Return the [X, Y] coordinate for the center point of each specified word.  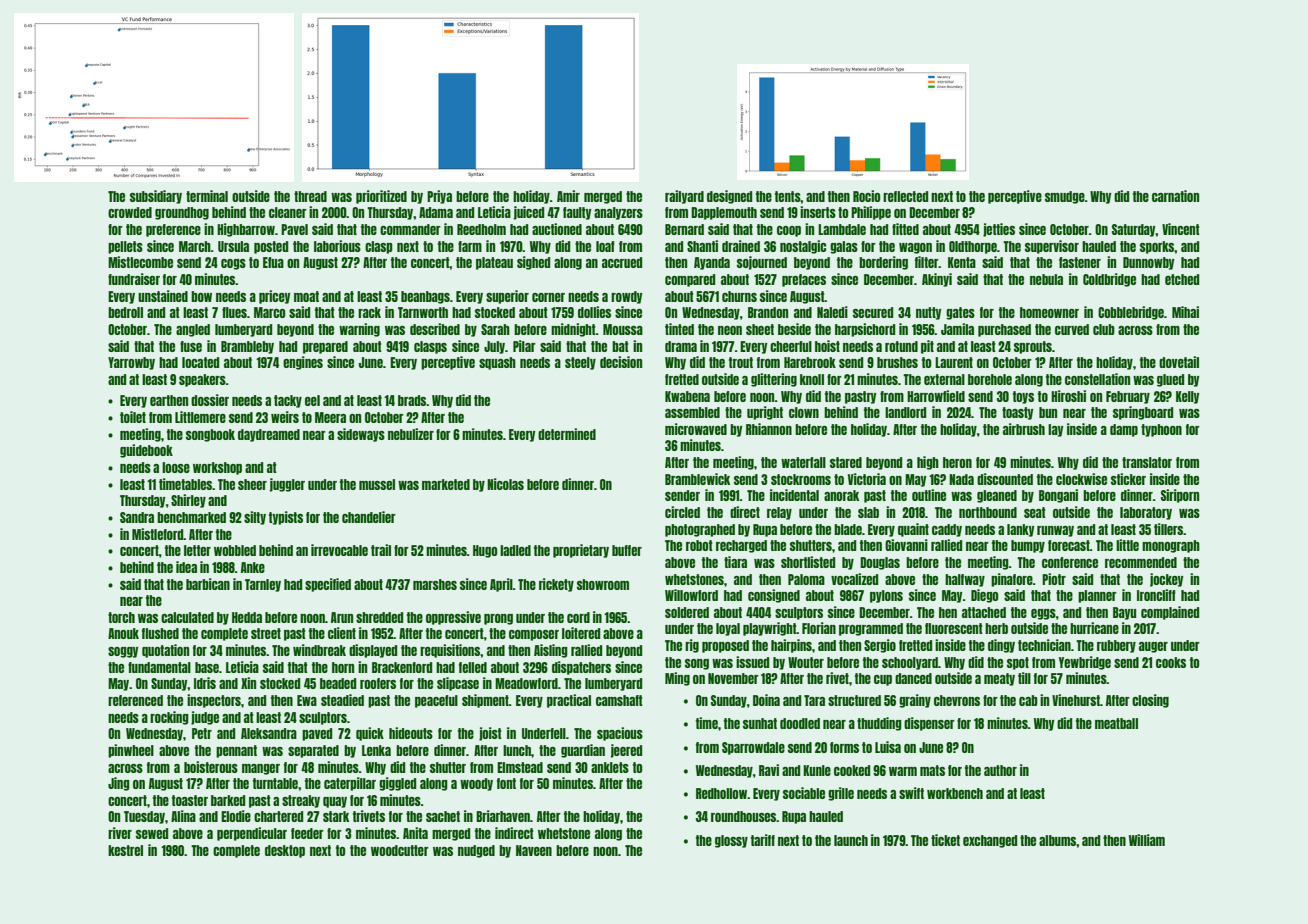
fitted [905, 229]
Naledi [832, 312]
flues [234, 312]
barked [228, 800]
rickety [556, 585]
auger [1153, 647]
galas [844, 247]
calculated [187, 617]
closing [1150, 701]
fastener [1080, 262]
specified [328, 585]
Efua [273, 262]
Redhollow [721, 793]
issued [752, 662]
